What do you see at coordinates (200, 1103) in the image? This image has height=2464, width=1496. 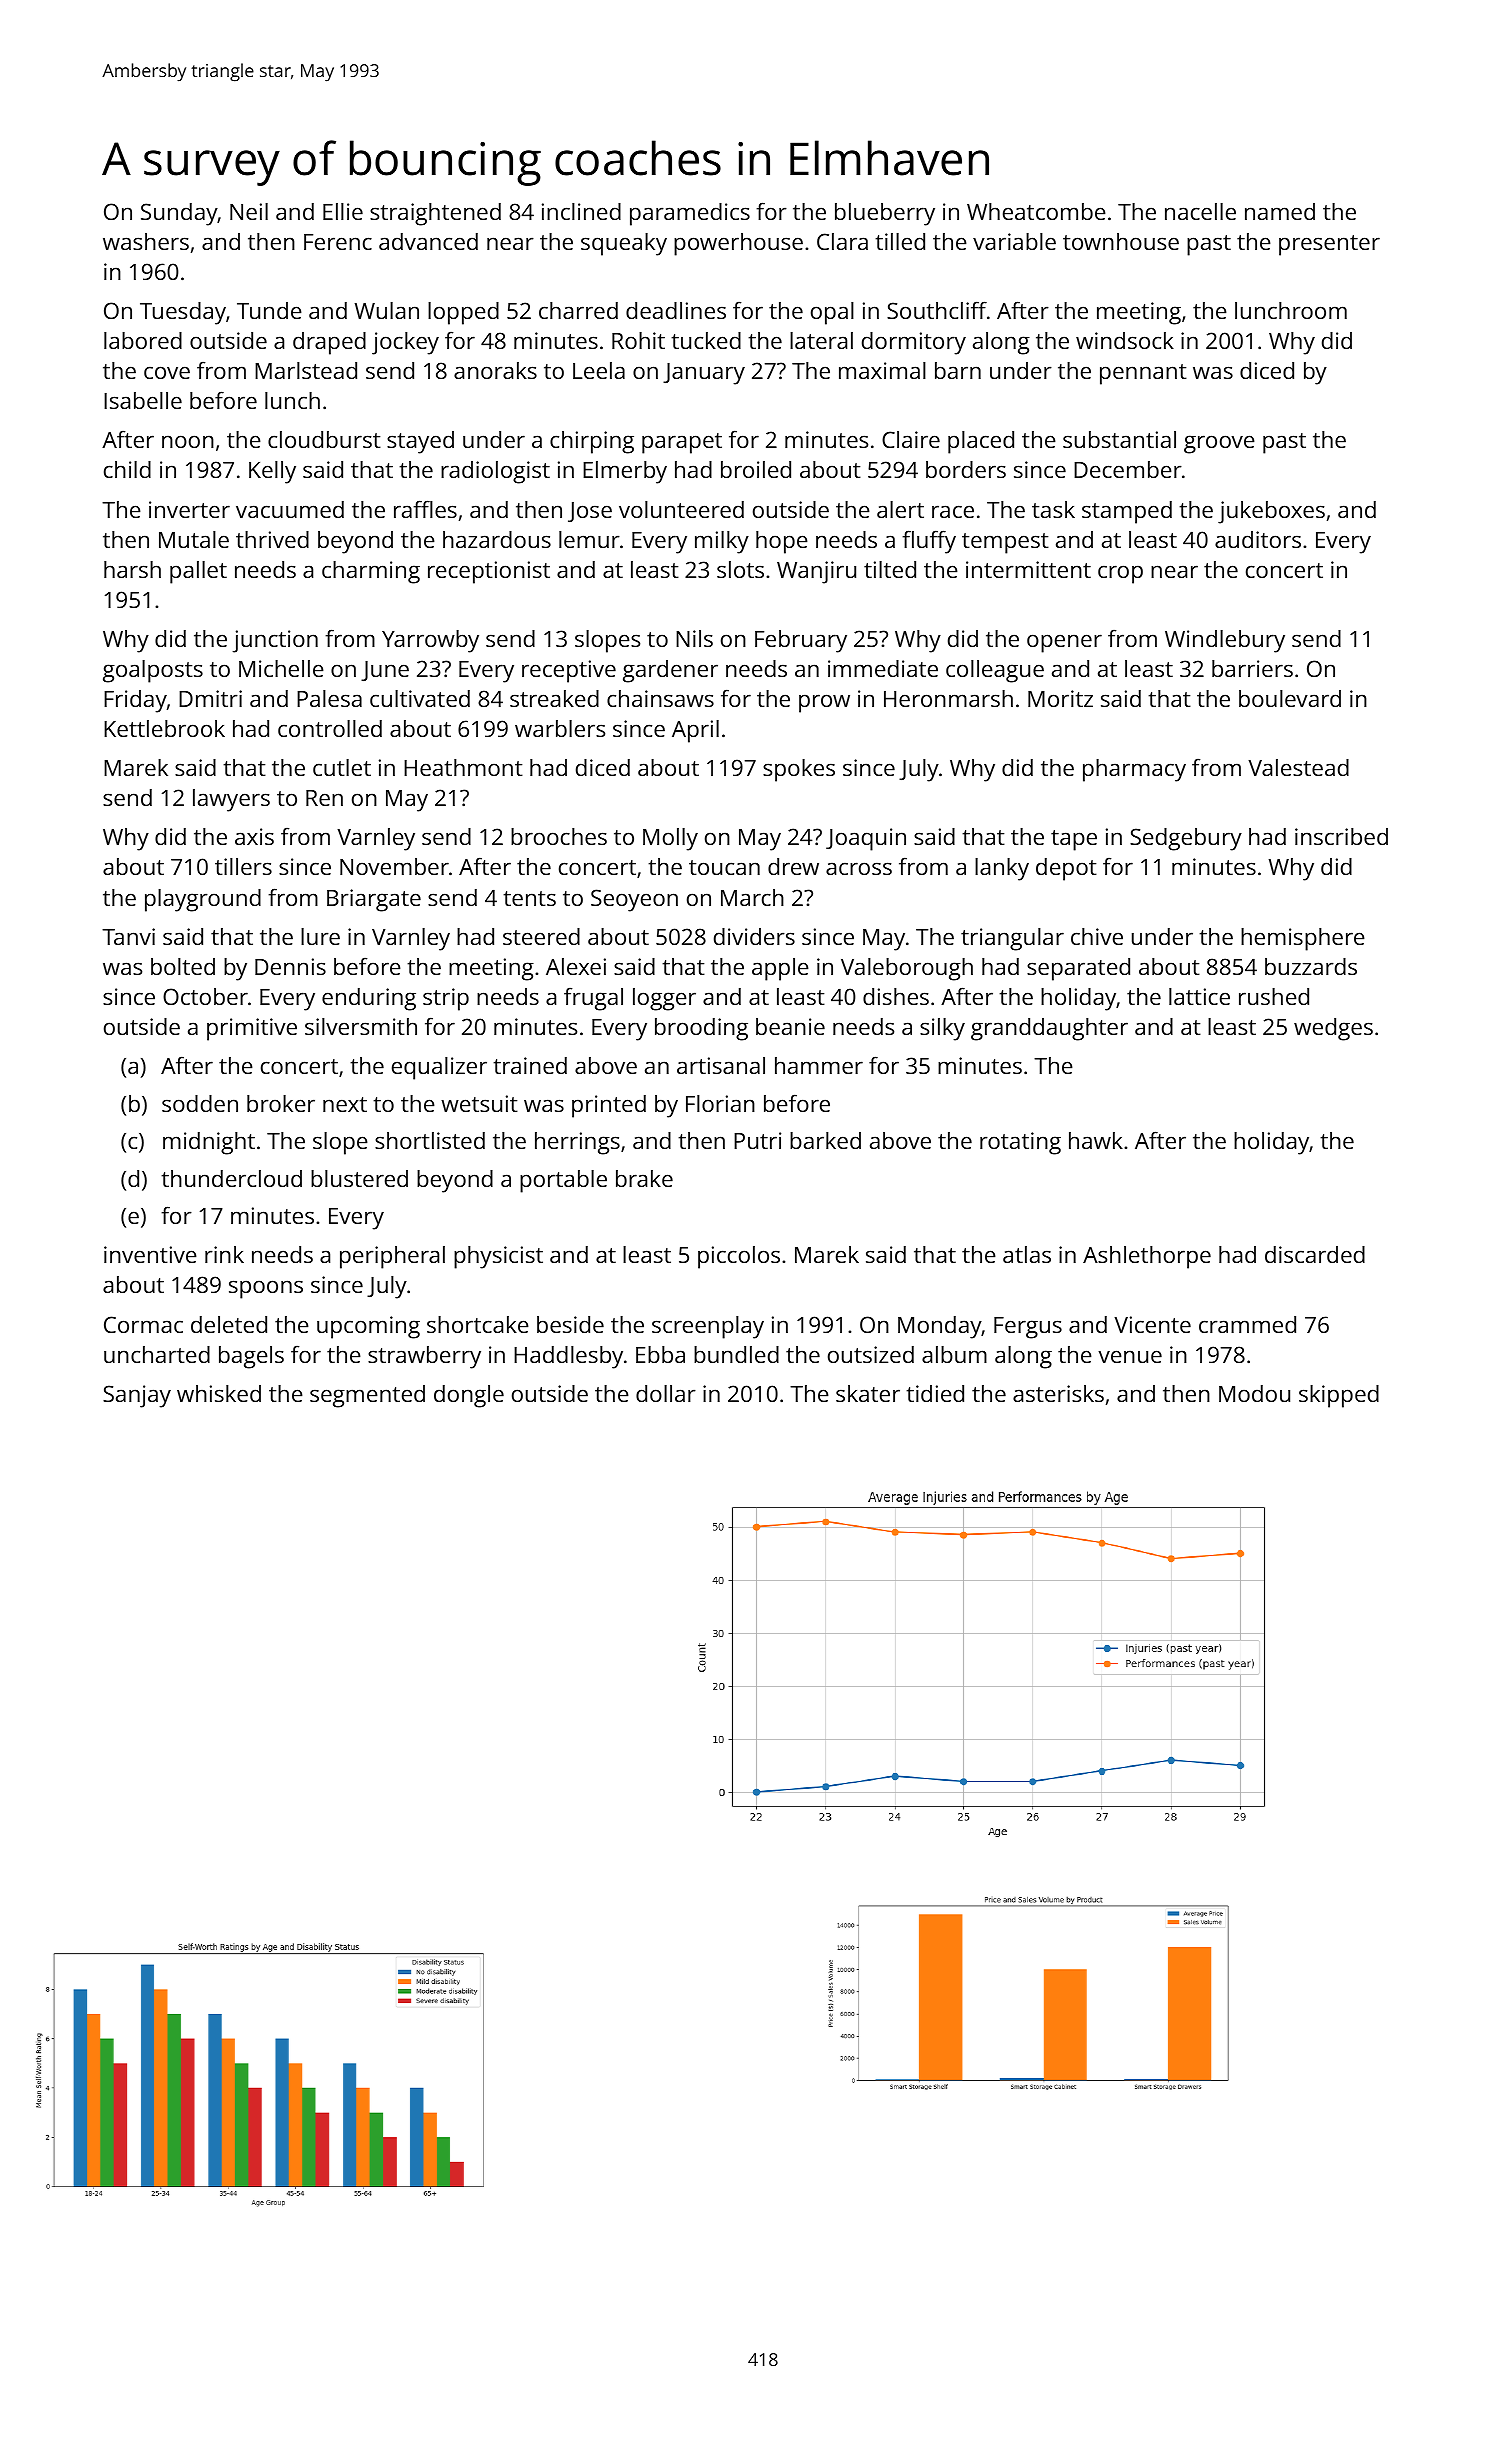 I see `sodden` at bounding box center [200, 1103].
